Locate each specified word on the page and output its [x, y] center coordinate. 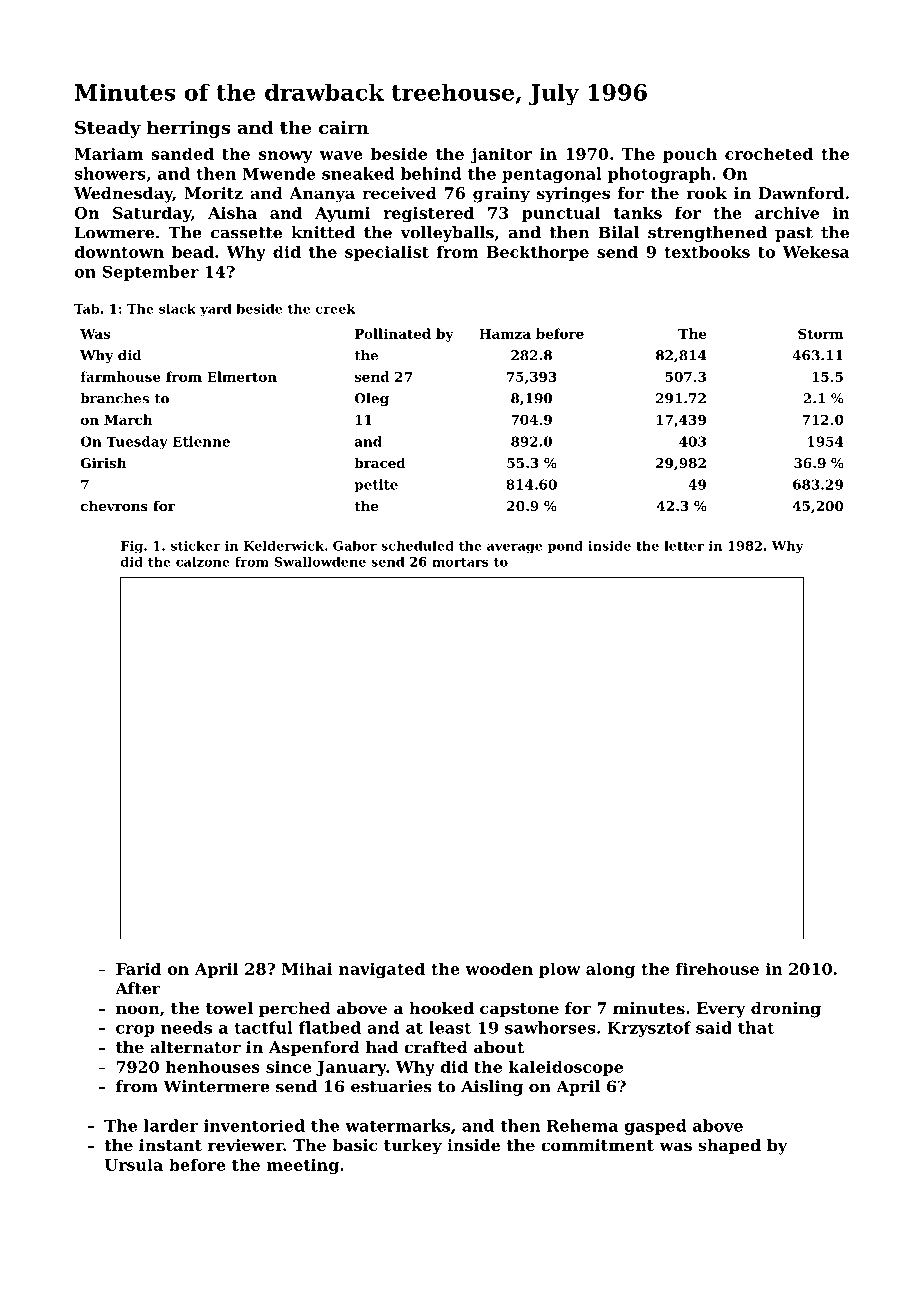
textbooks [707, 251]
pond [565, 547]
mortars [460, 562]
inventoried [254, 1125]
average [514, 548]
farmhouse [121, 376]
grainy [501, 195]
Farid [138, 968]
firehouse [717, 968]
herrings [188, 129]
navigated [382, 970]
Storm [821, 333]
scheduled [417, 546]
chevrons [114, 505]
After [138, 988]
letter [684, 546]
